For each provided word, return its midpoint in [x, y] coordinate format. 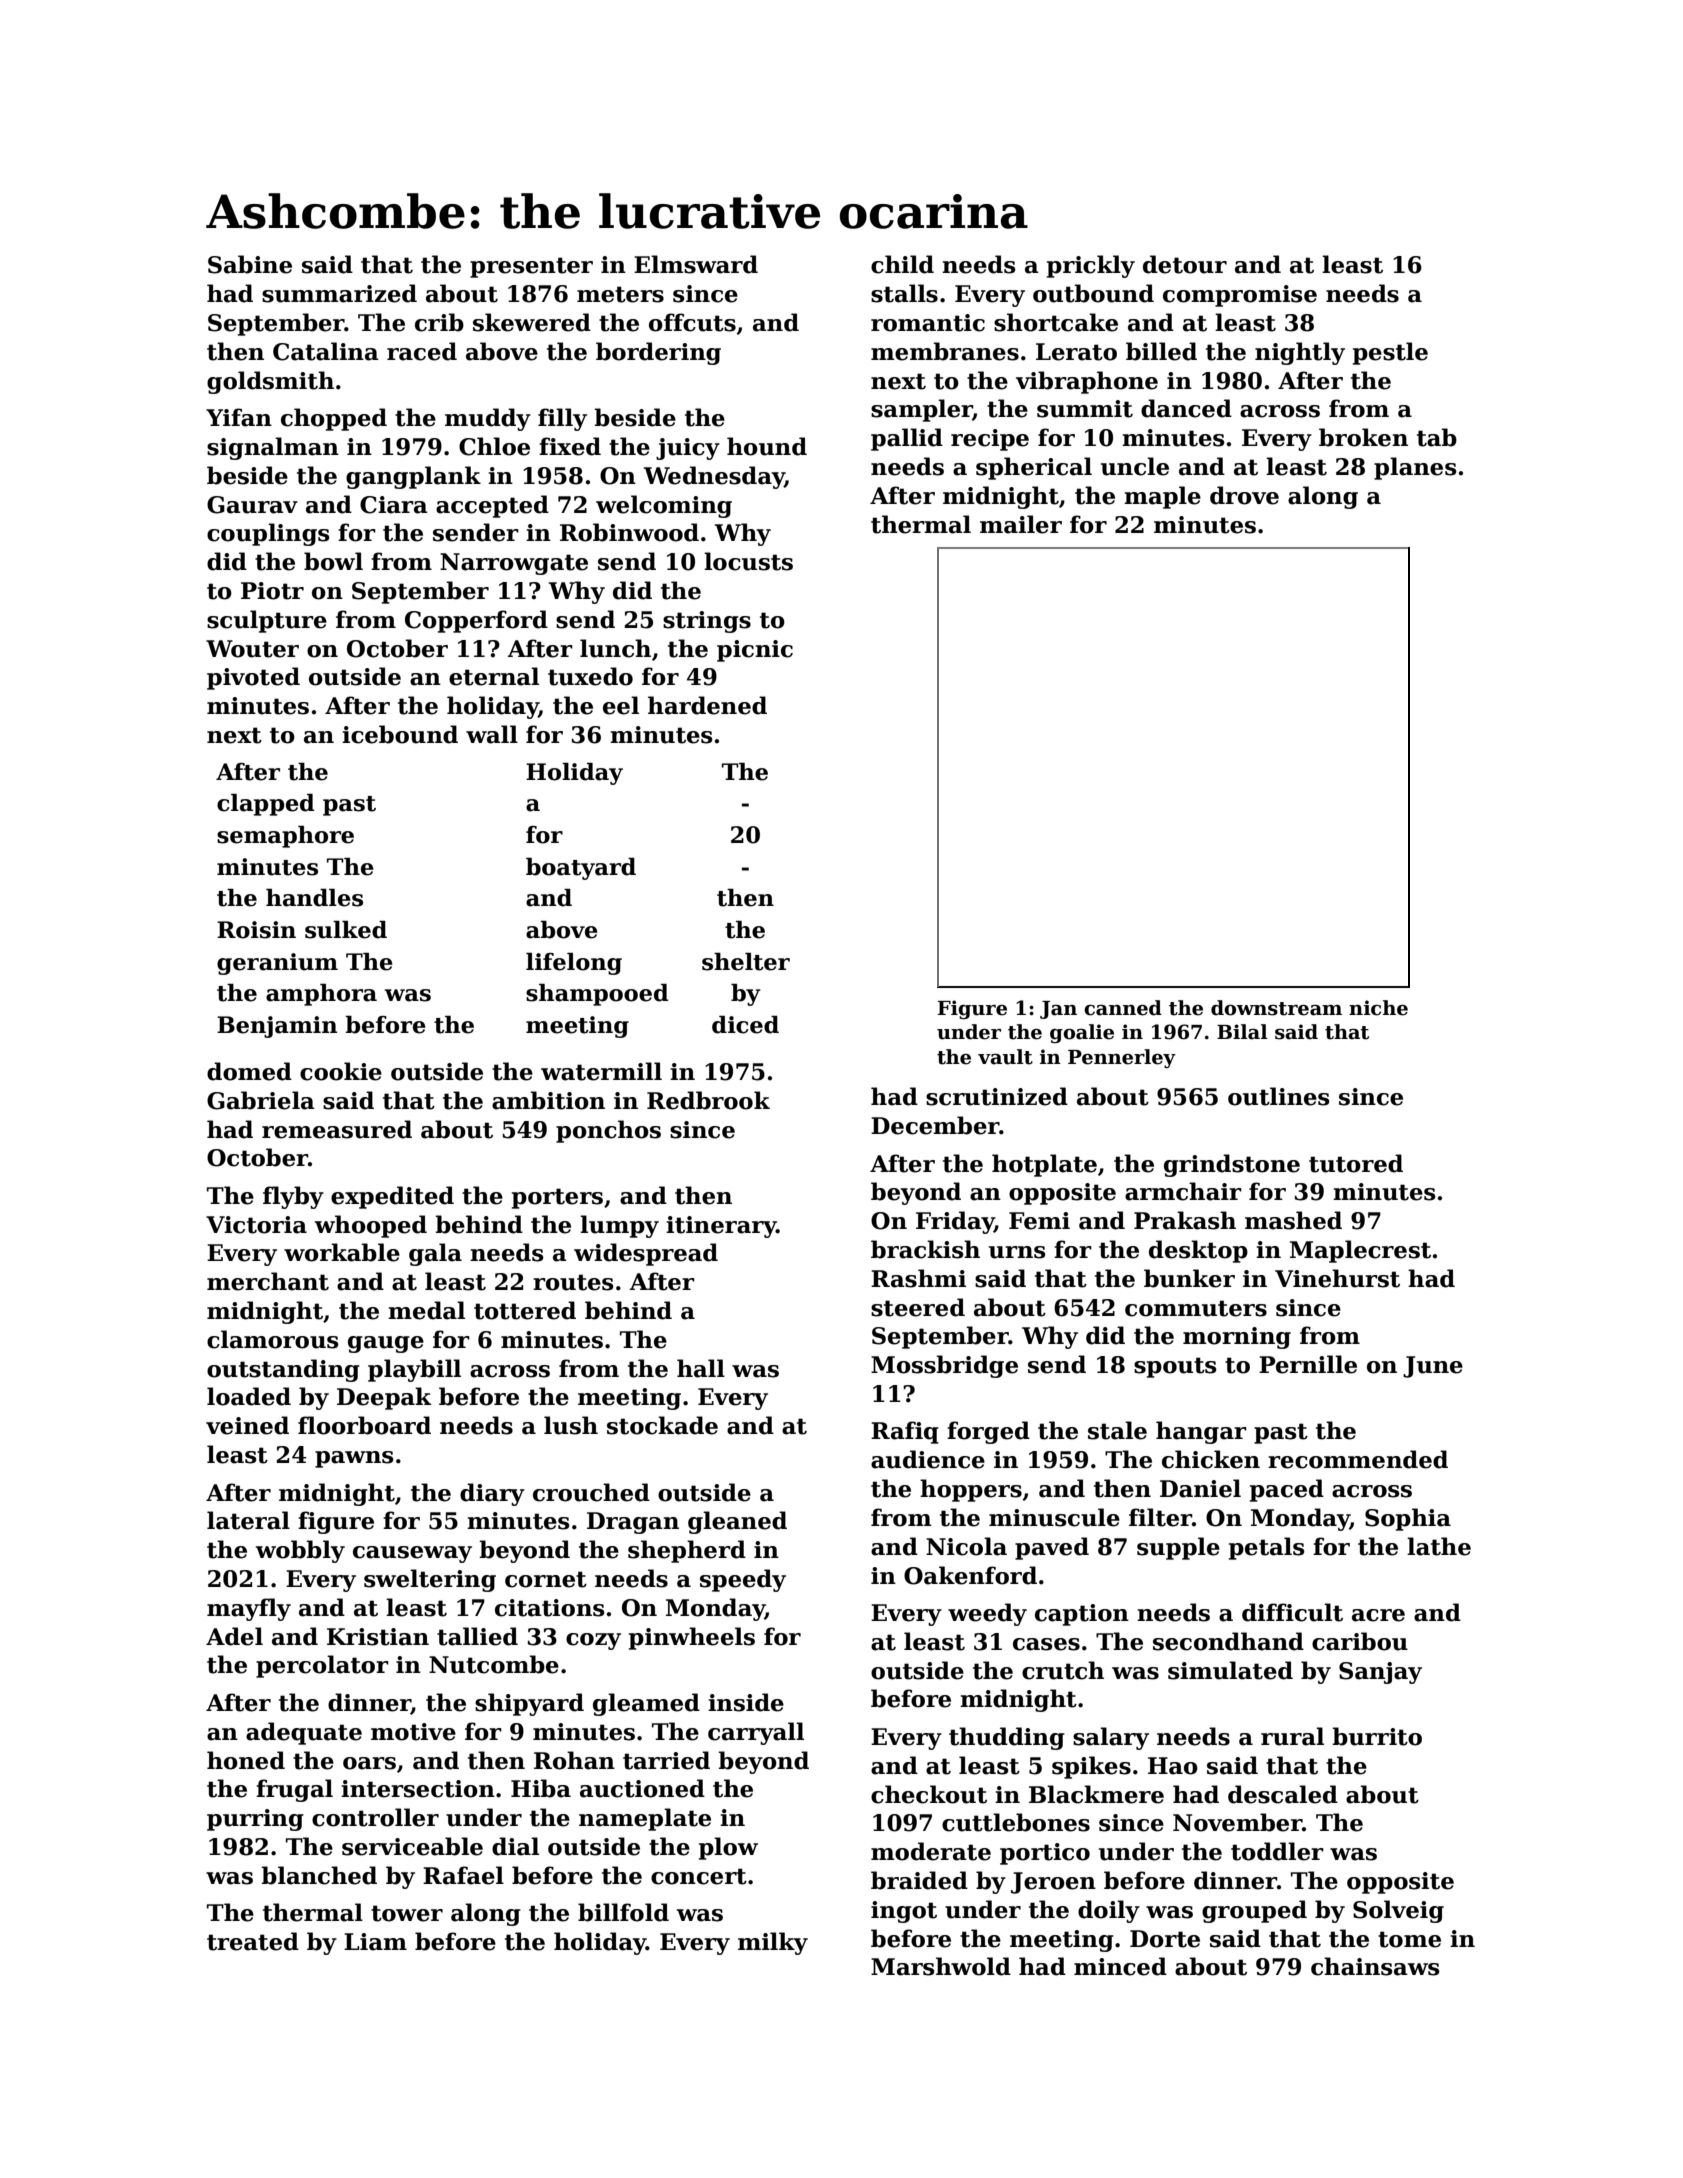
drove [1244, 495]
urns [1017, 1252]
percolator [322, 1666]
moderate [931, 1851]
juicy [688, 449]
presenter [531, 267]
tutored [1356, 1163]
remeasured [337, 1129]
